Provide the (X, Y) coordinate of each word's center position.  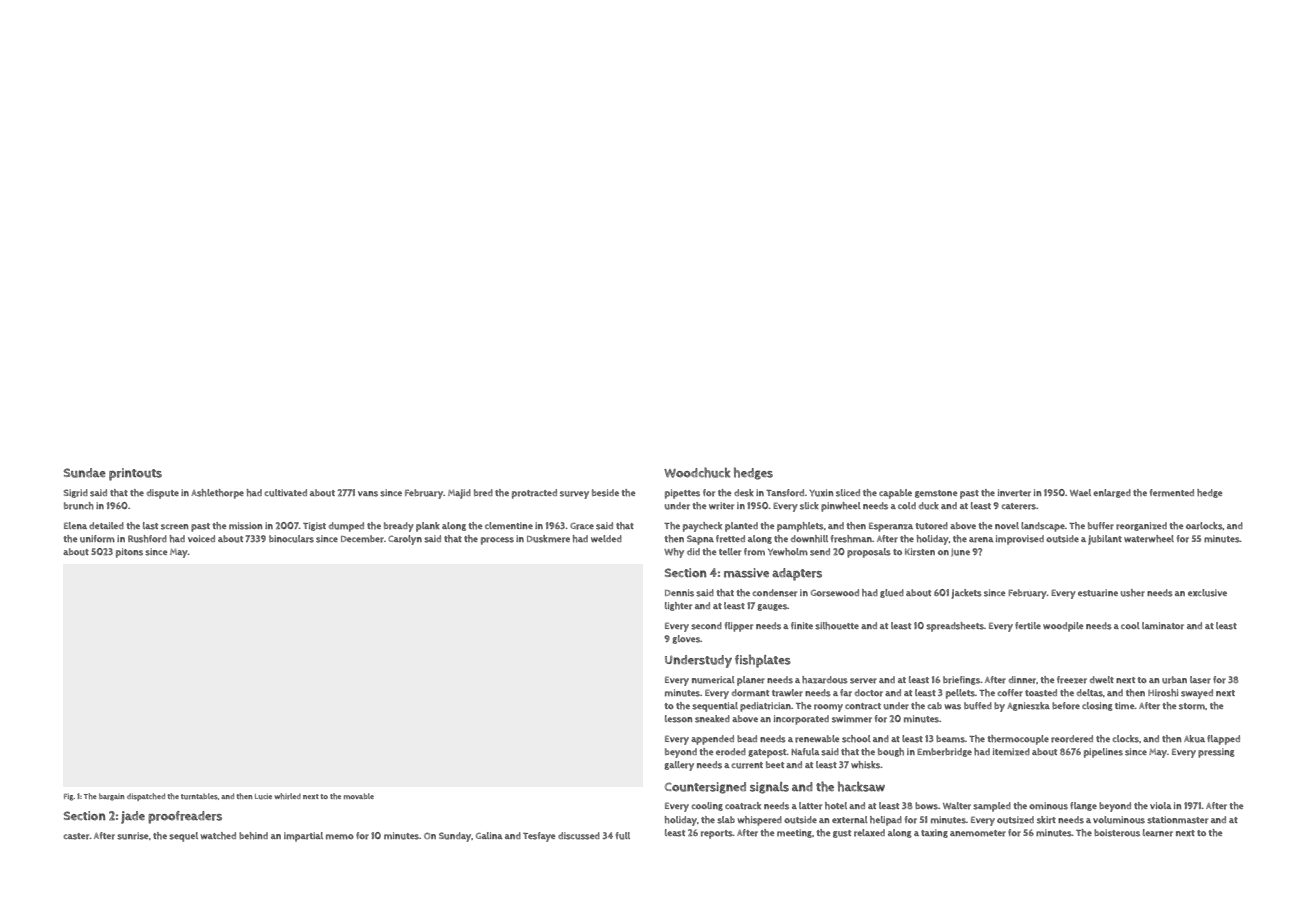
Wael (1080, 493)
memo (340, 836)
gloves (686, 639)
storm (1192, 706)
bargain (112, 797)
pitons (129, 553)
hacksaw (861, 786)
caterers (1019, 506)
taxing (934, 833)
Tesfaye (539, 837)
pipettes (682, 494)
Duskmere (548, 539)
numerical (713, 680)
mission (246, 526)
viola (1161, 805)
